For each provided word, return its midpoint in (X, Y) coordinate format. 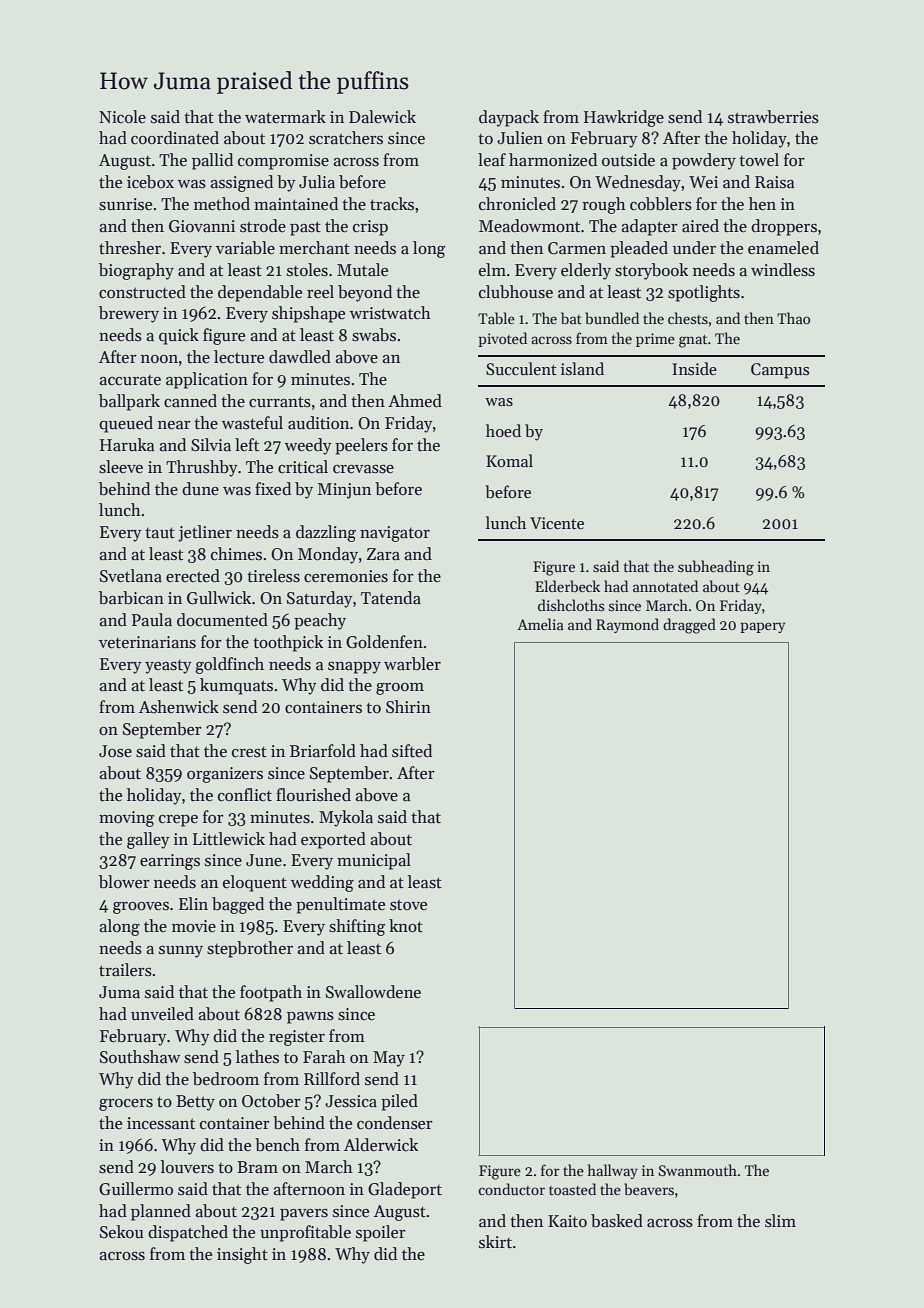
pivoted (502, 339)
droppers (784, 227)
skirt (495, 1242)
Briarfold (323, 751)
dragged (689, 626)
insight (242, 1255)
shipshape (308, 314)
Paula (152, 620)
